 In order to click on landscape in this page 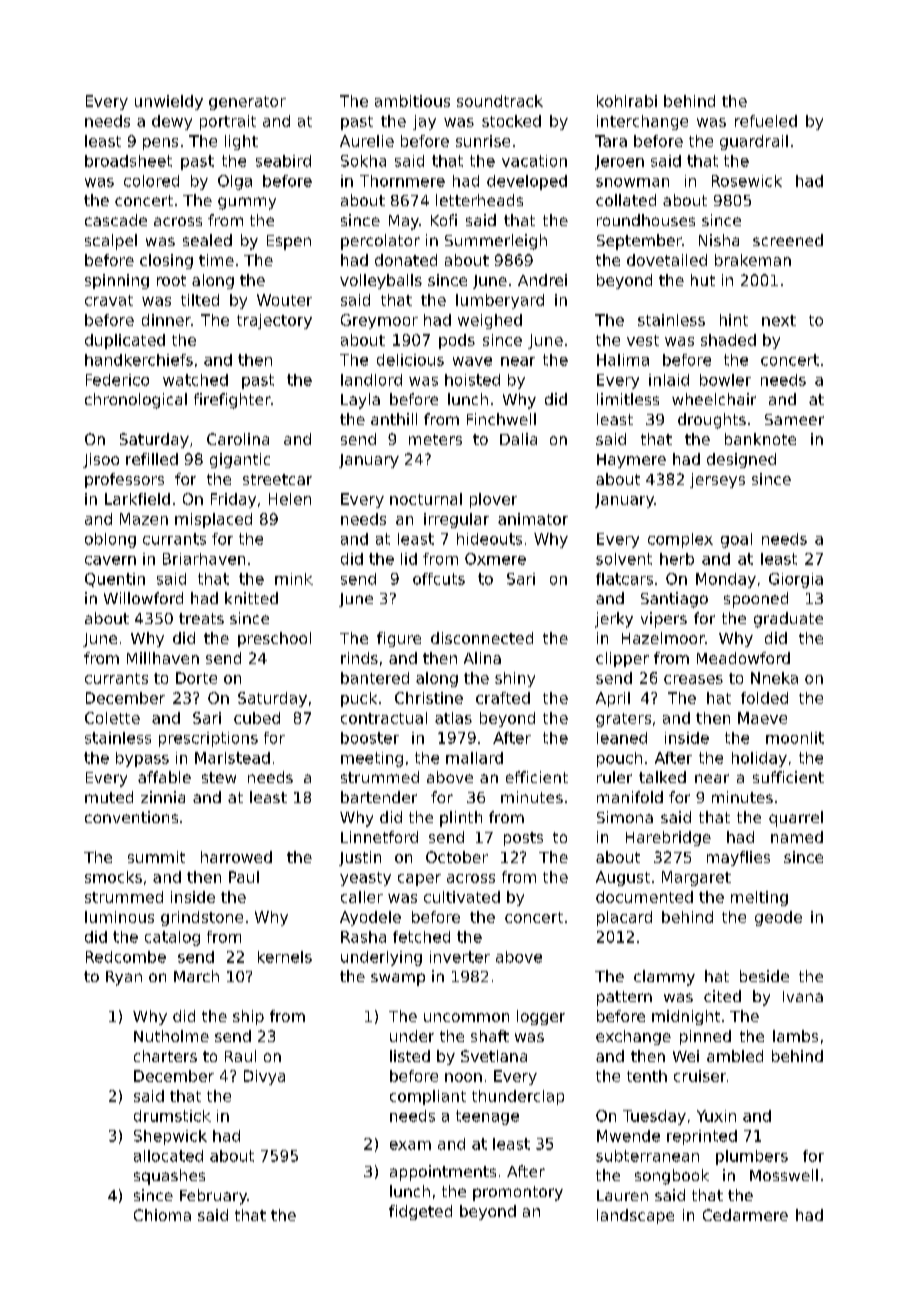, I will do `click(635, 1216)`.
